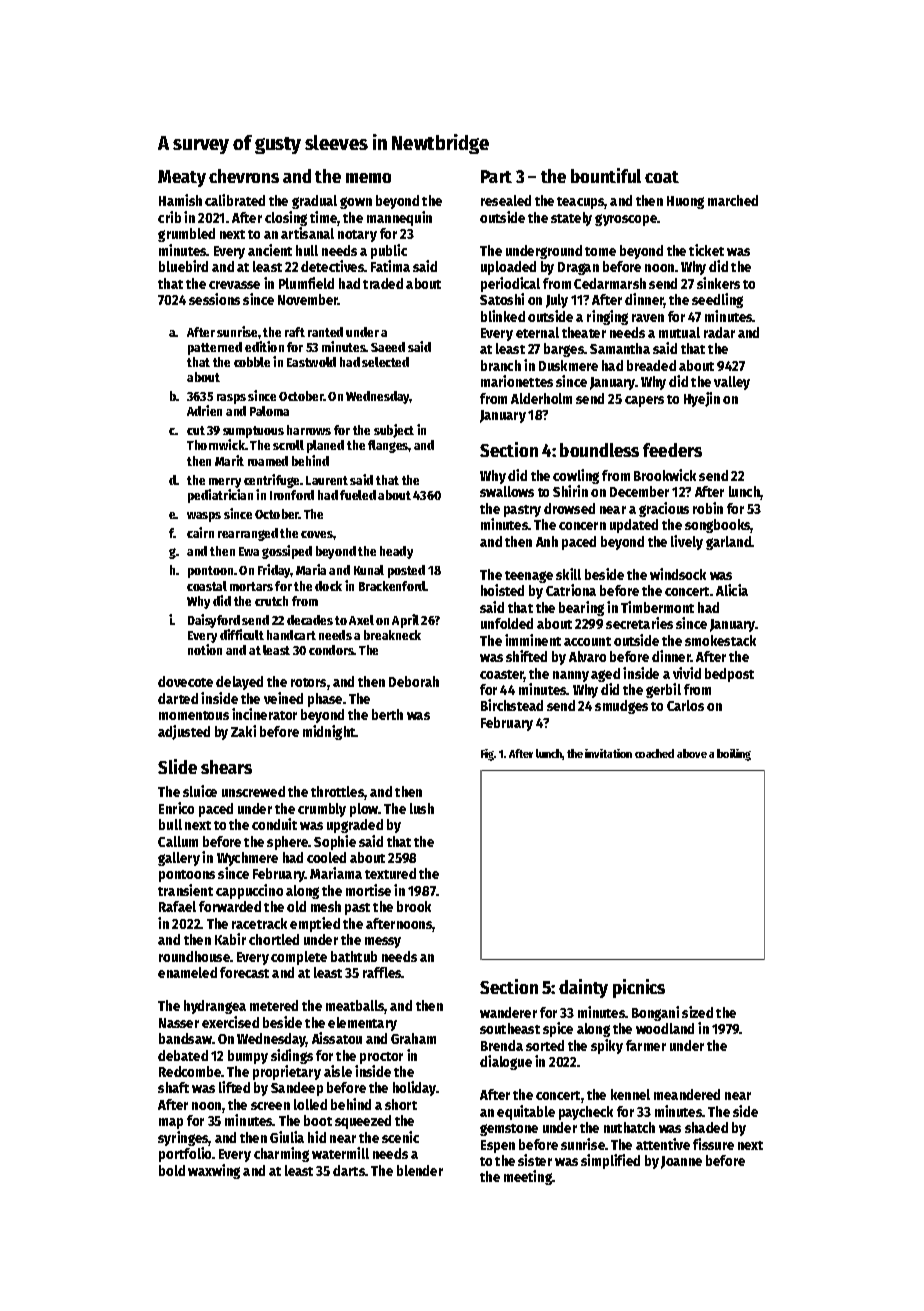 This screenshot has height=1311, width=924. I want to click on chevrons, so click(244, 176).
